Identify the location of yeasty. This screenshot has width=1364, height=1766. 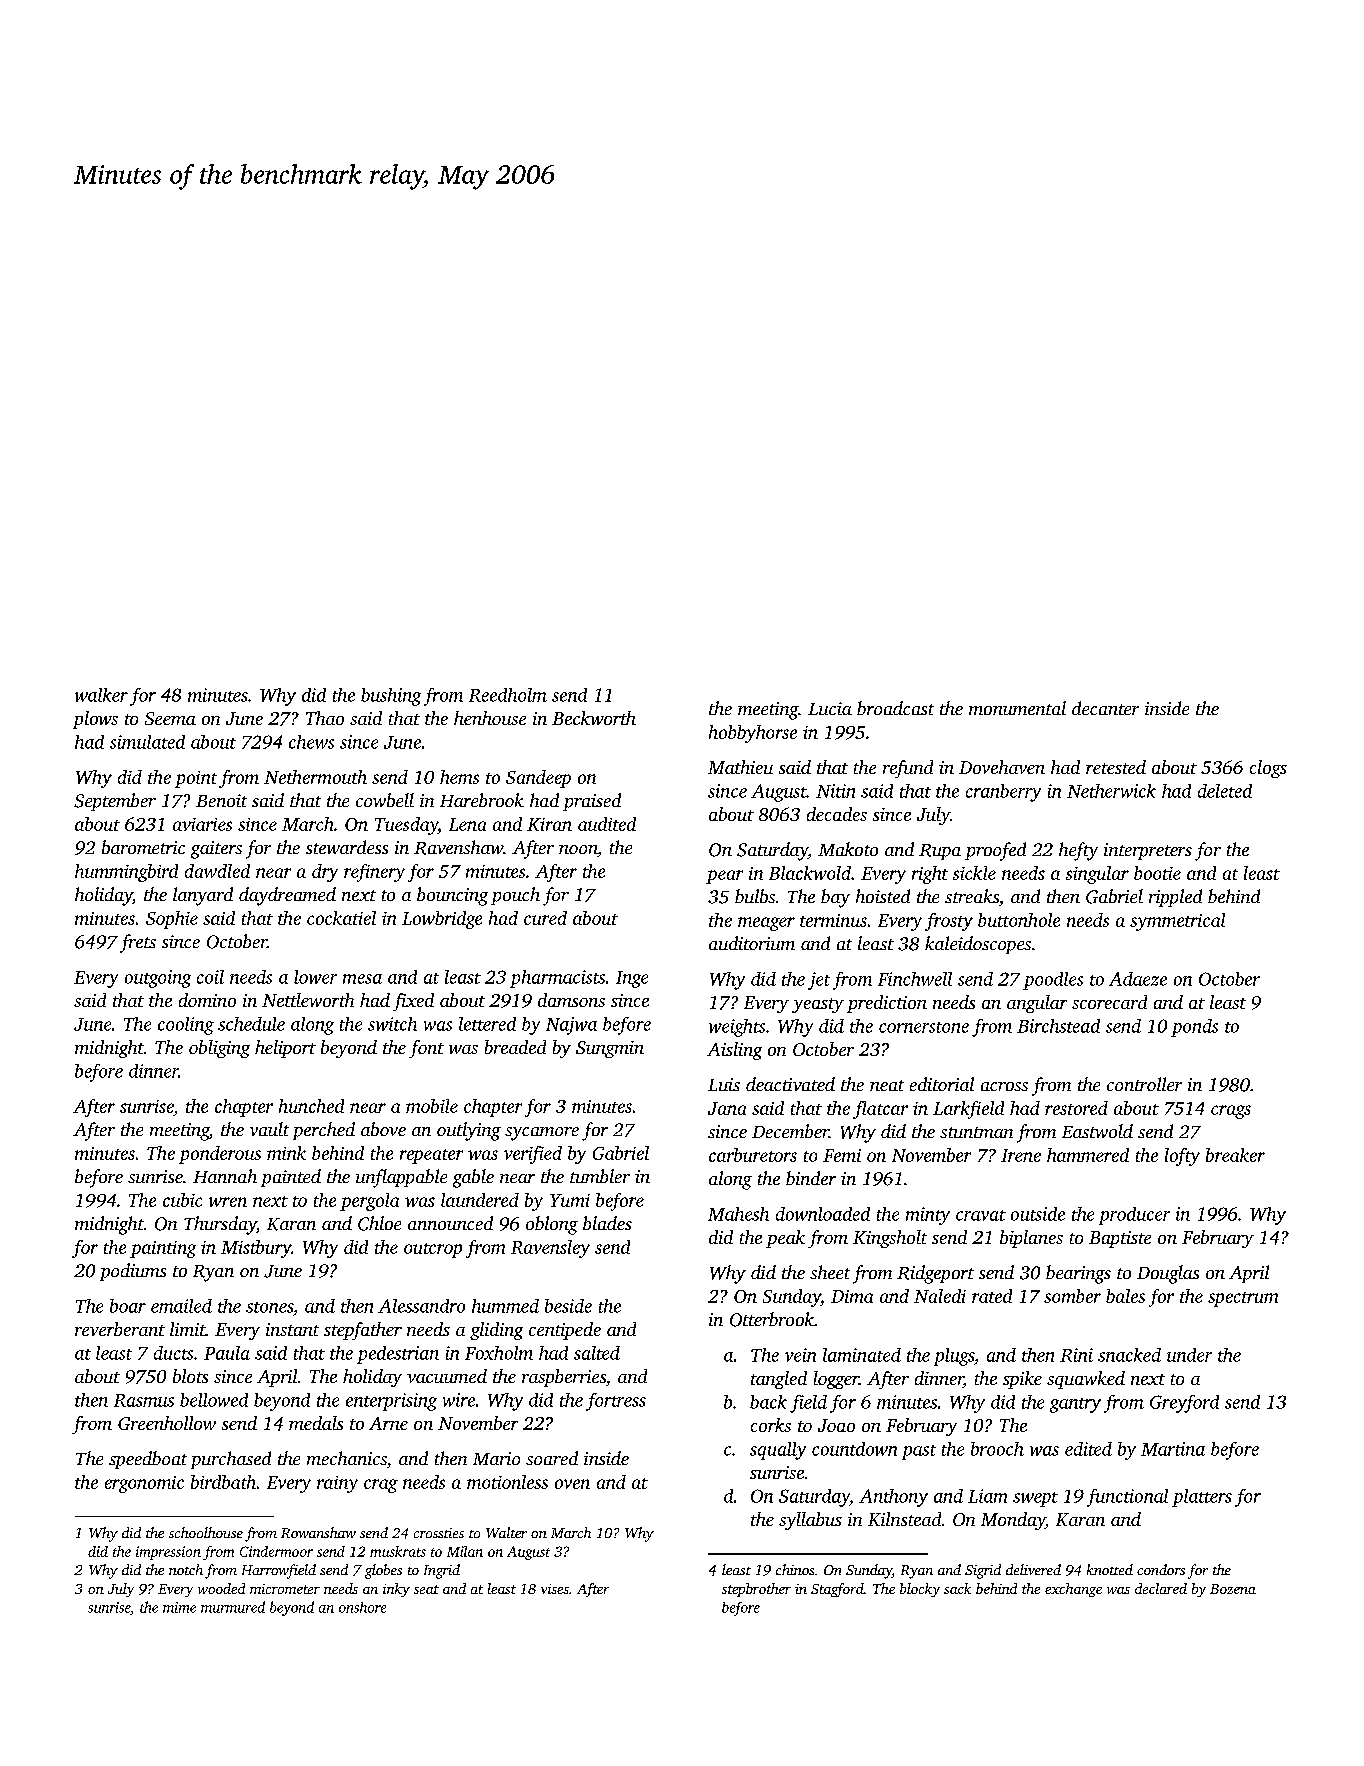
(818, 1005).
